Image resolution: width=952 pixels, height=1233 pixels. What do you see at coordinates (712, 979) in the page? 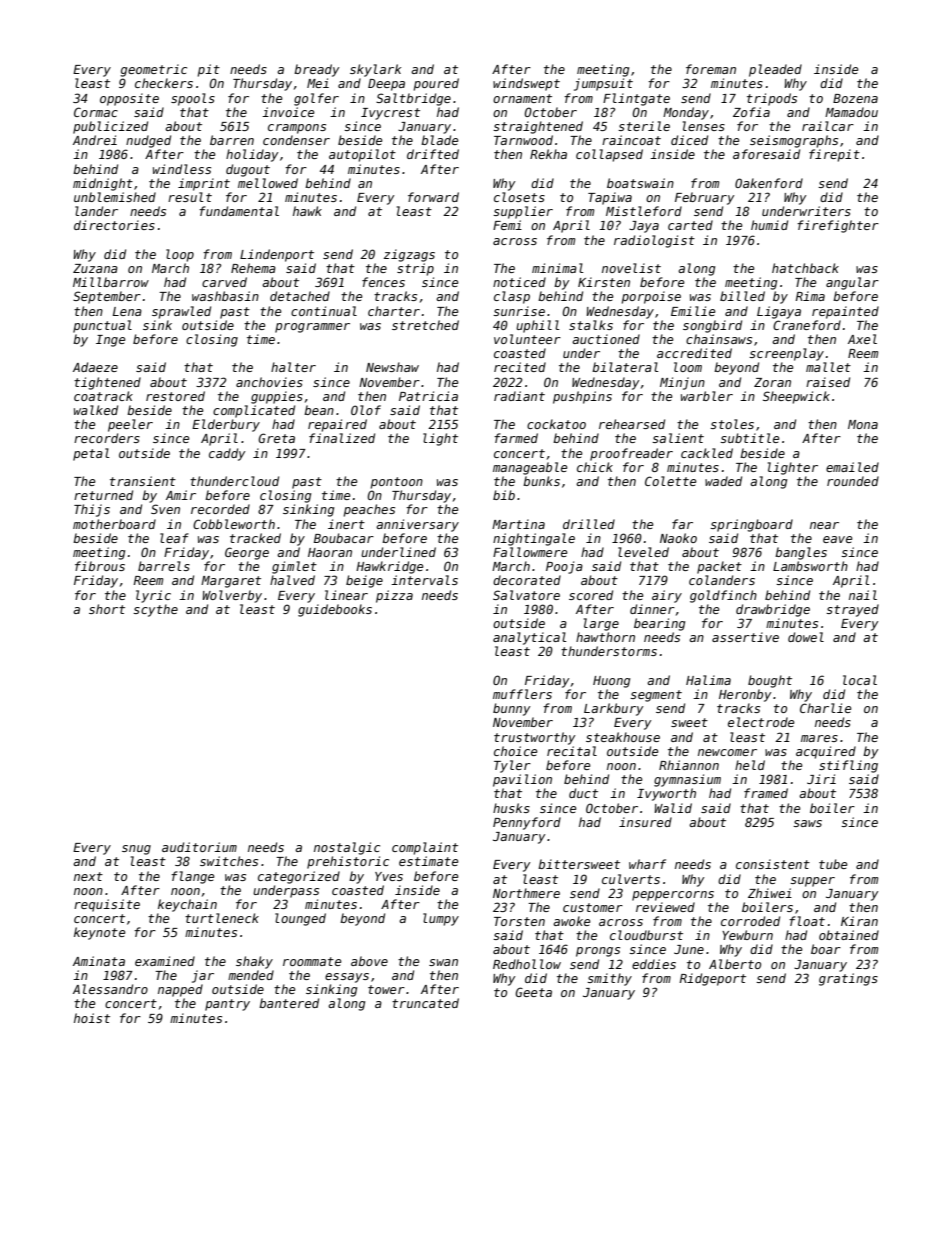
I see `Ridgeport` at bounding box center [712, 979].
